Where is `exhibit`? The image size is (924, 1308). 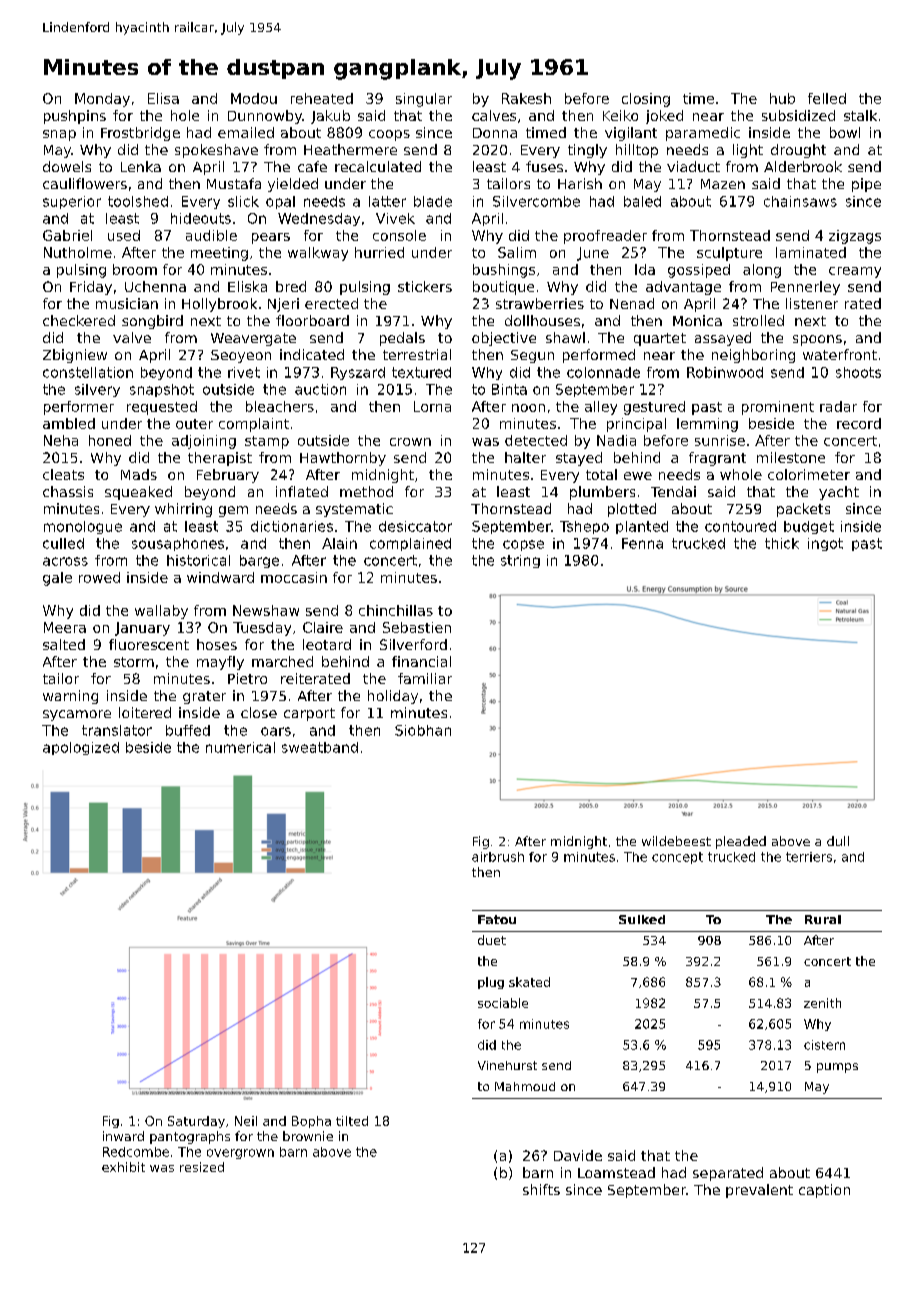
exhibit is located at coordinates (123, 1167).
